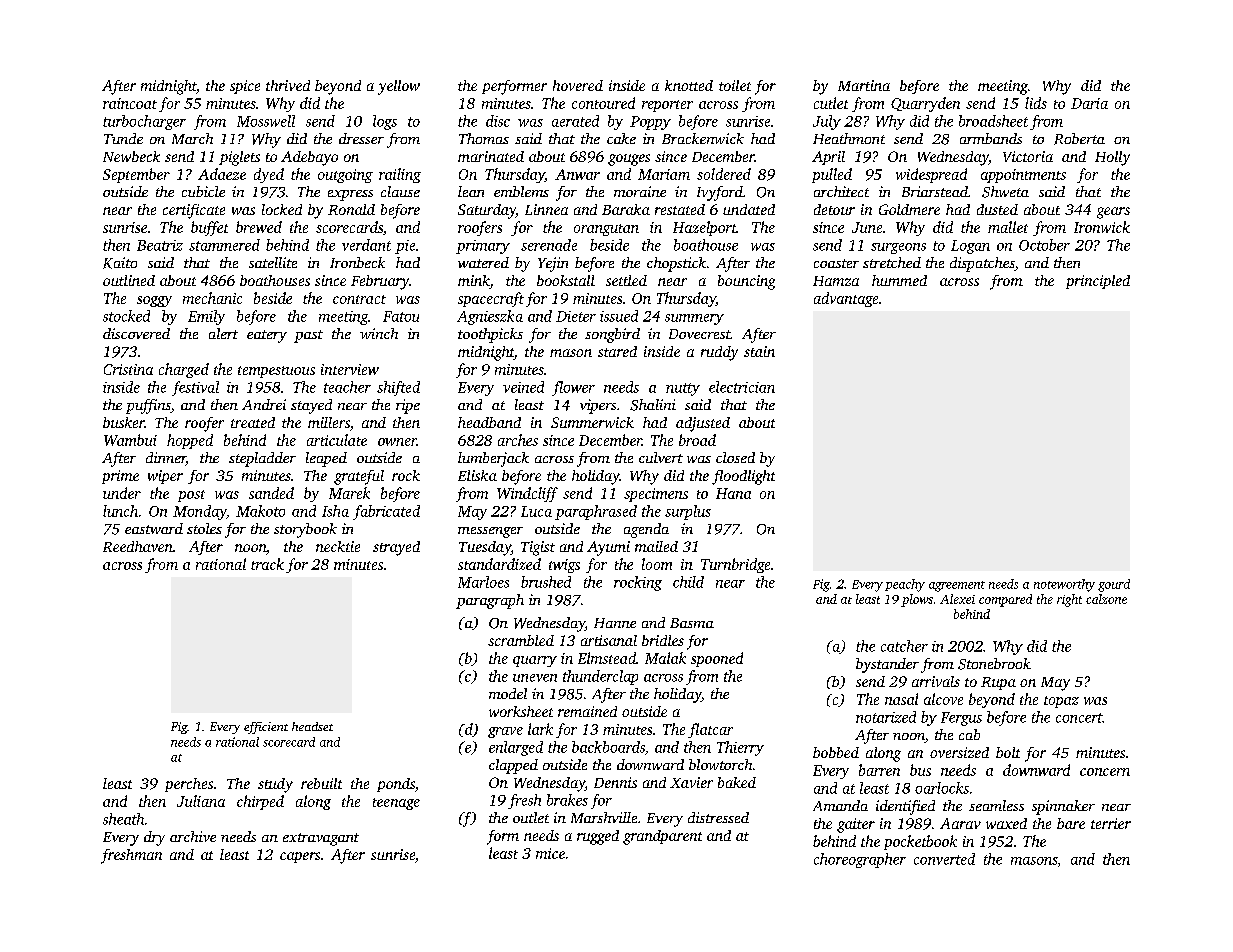 The image size is (1233, 952). Describe the element at coordinates (717, 659) in the image. I see `spooned` at that location.
